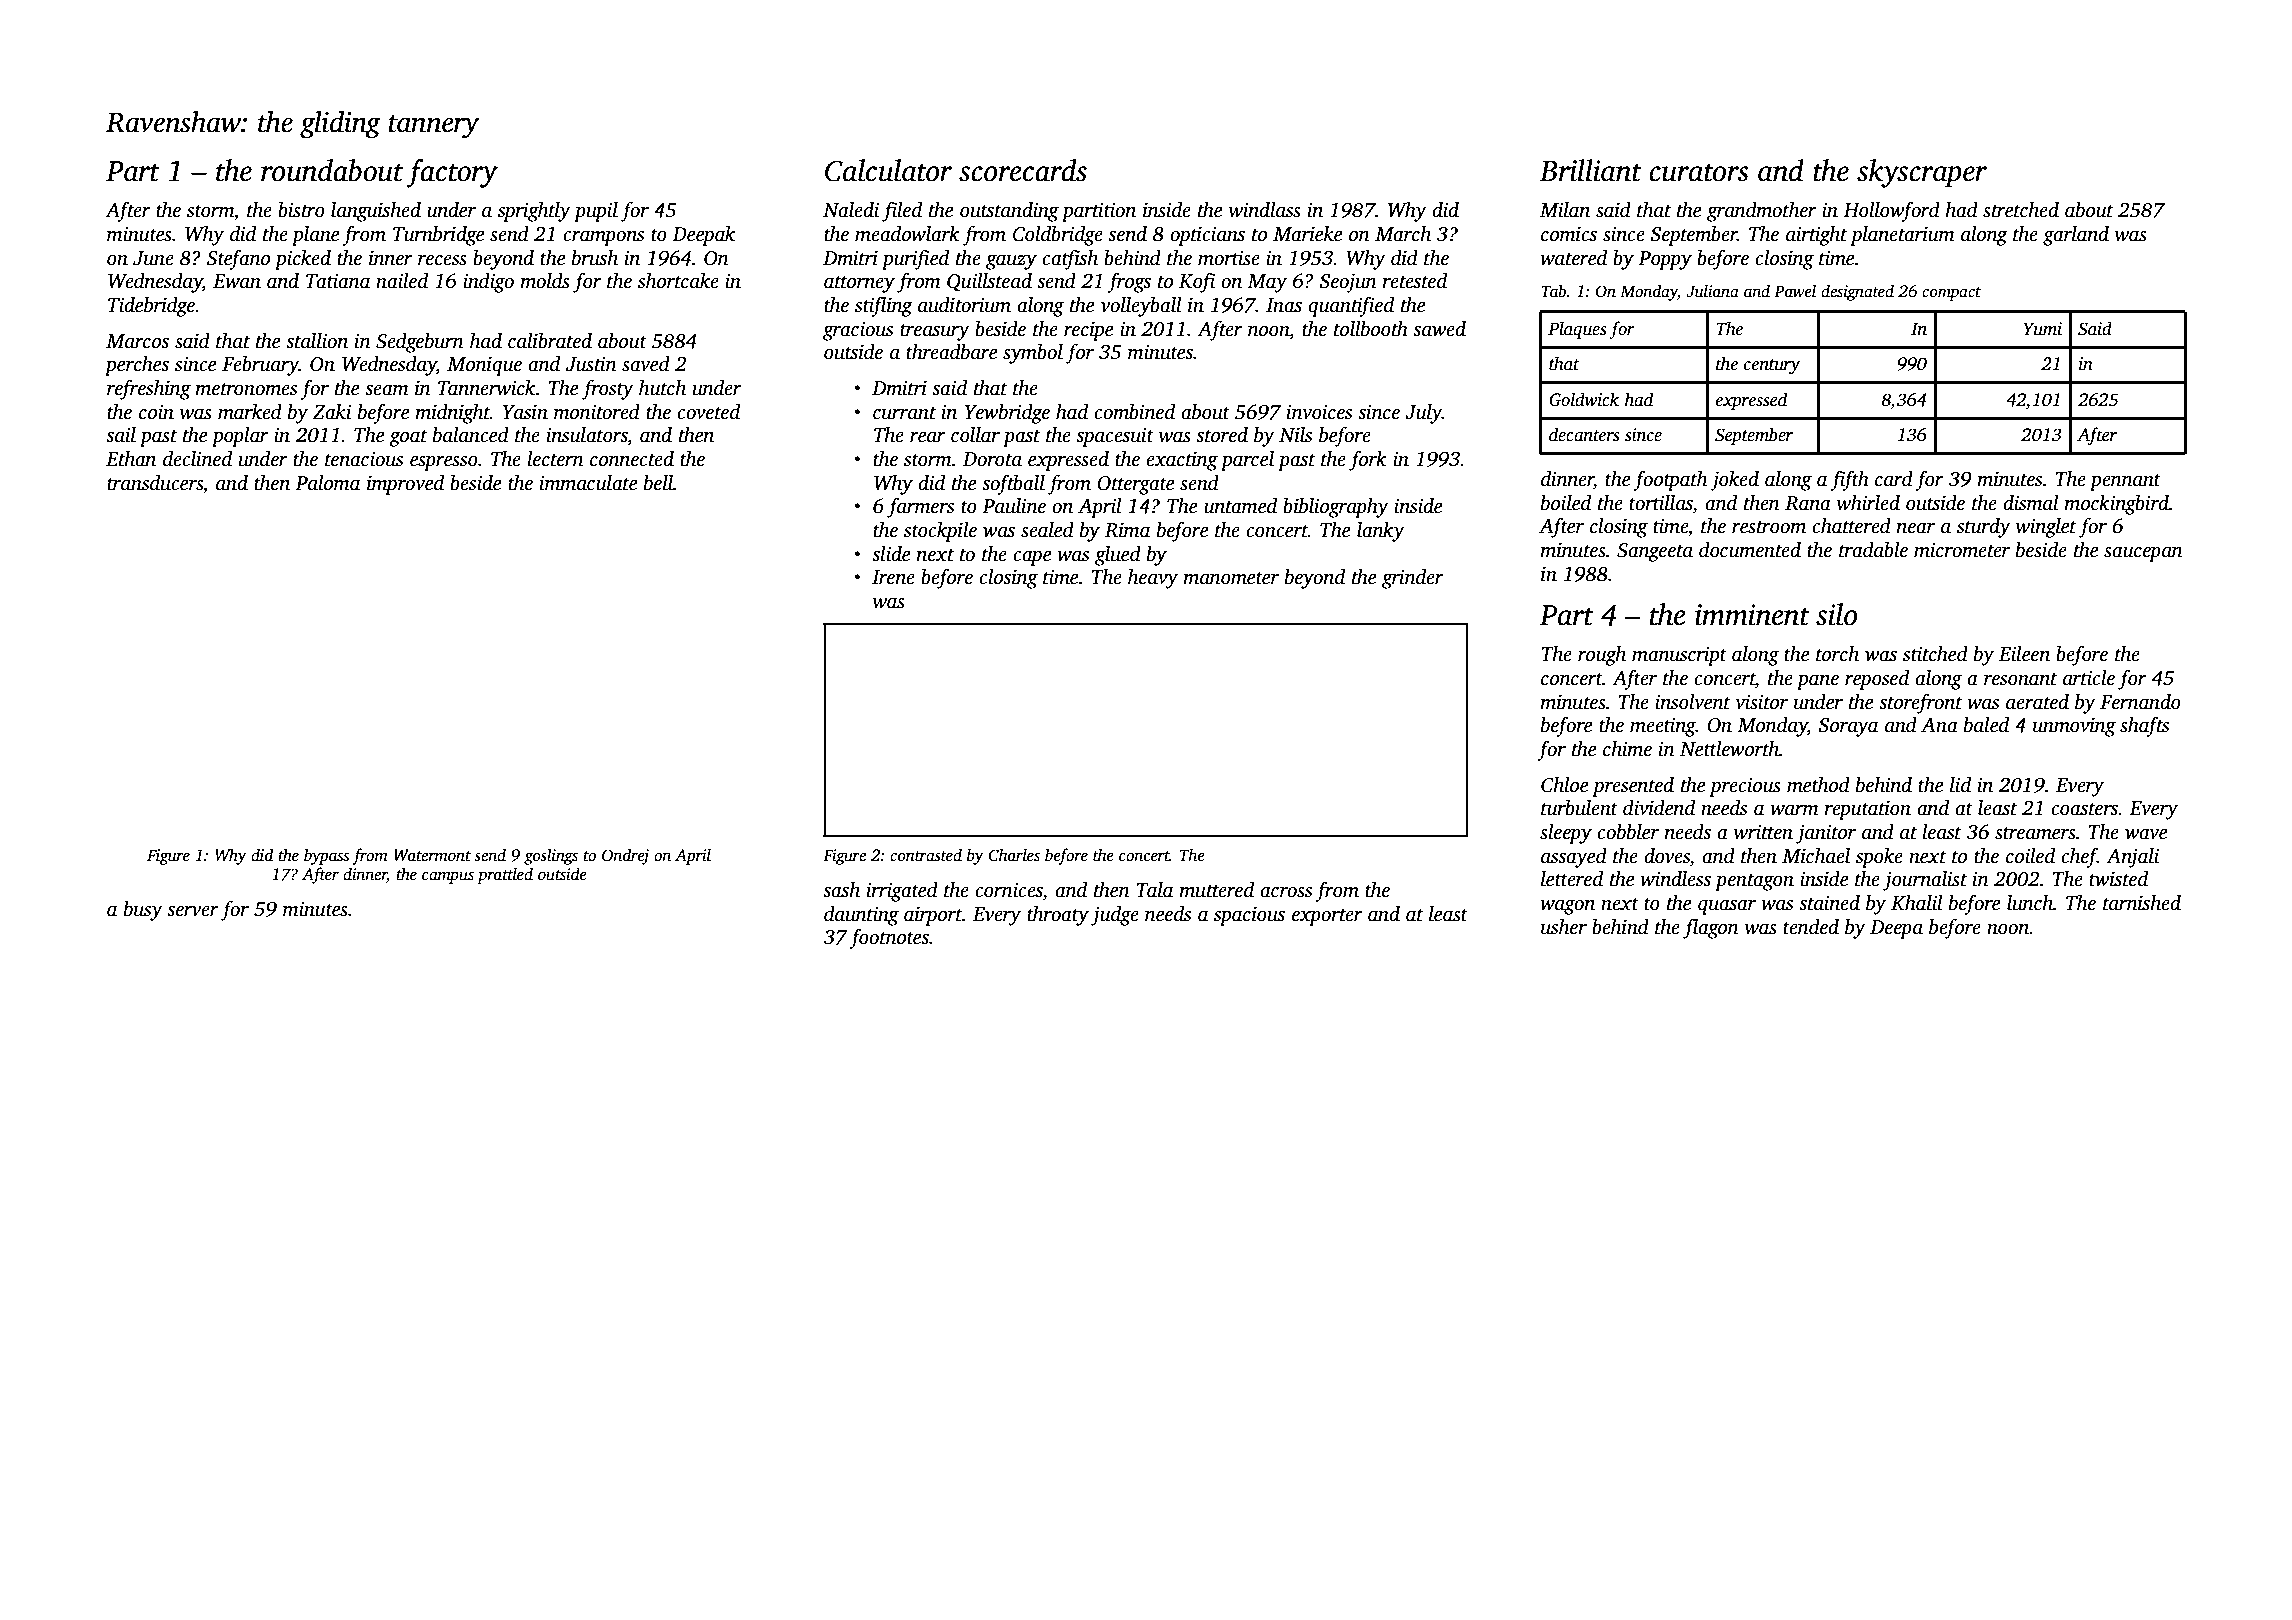 This screenshot has height=1620, width=2292. I want to click on Irene, so click(893, 577).
